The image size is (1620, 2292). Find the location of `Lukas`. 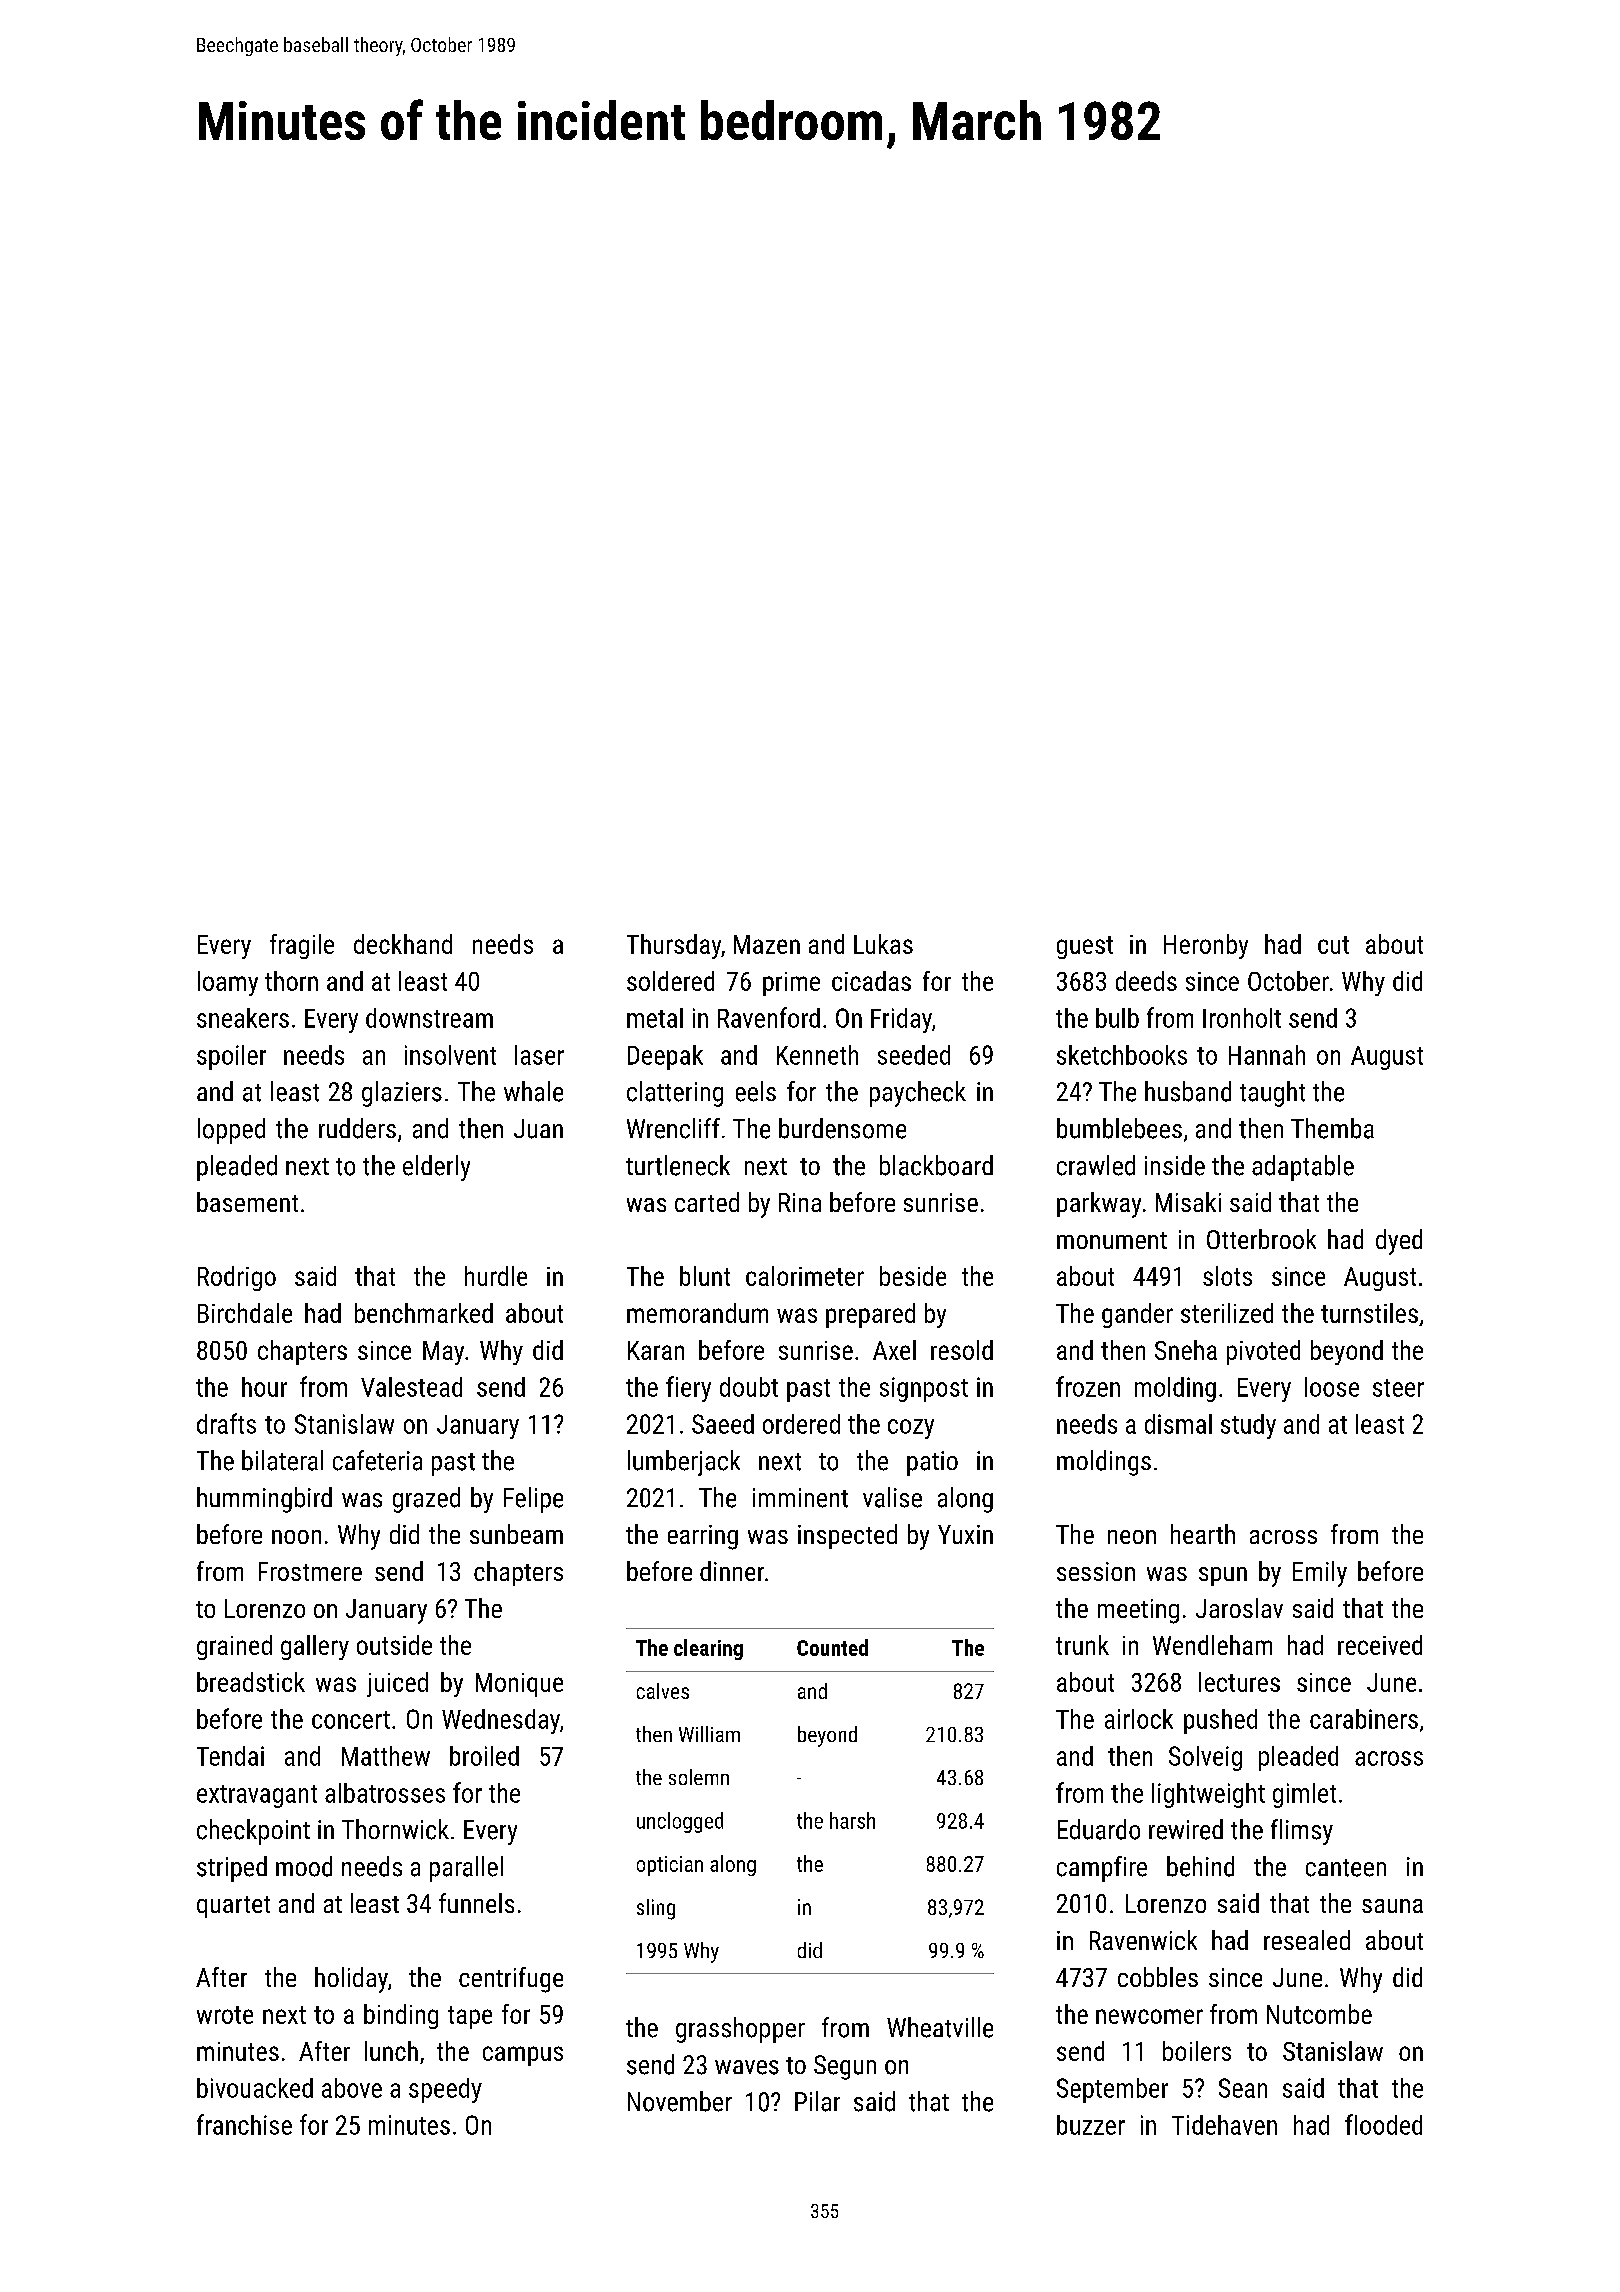

Lukas is located at coordinates (883, 944).
